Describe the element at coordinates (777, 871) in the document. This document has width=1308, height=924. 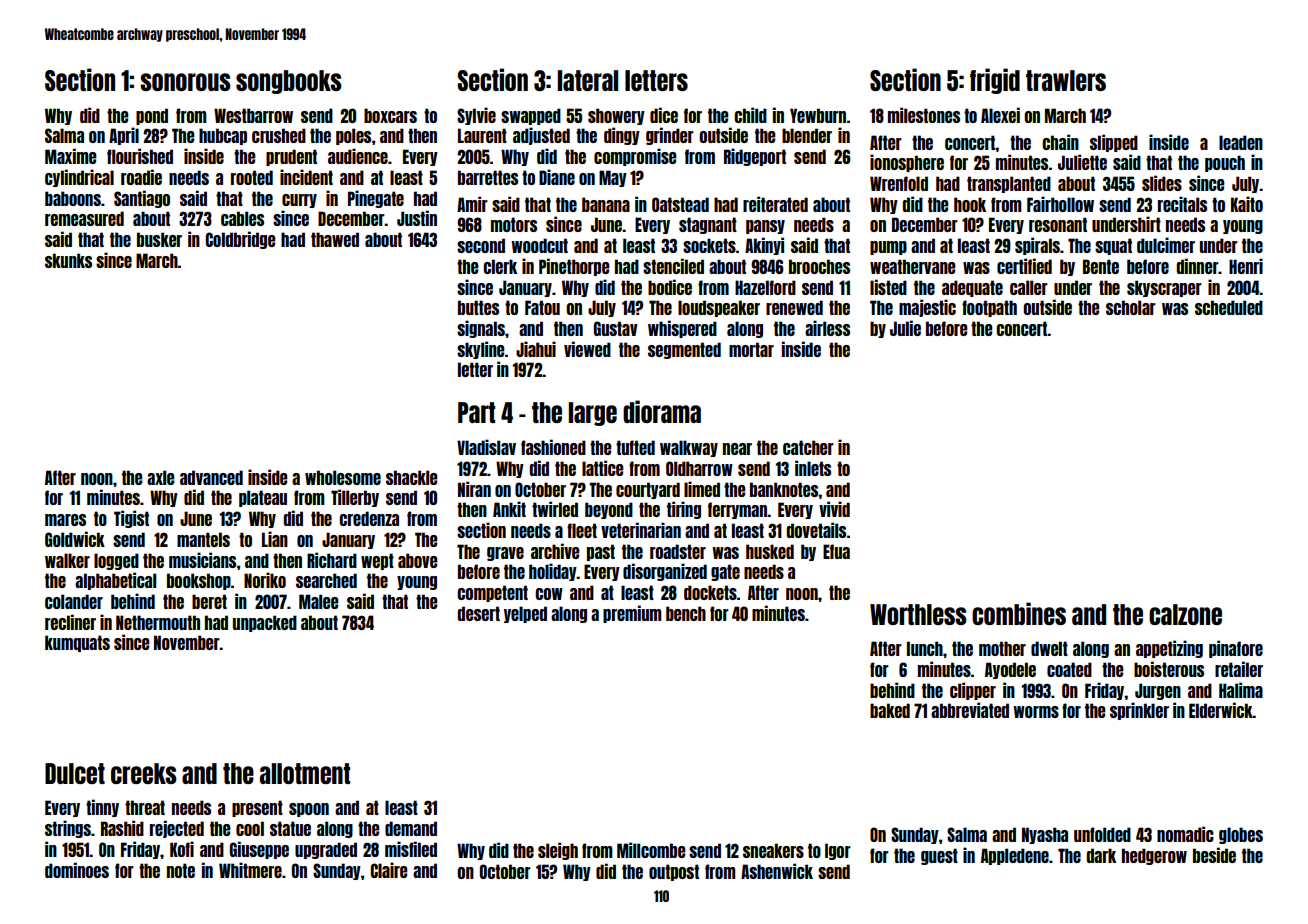
I see `Ashenwick` at that location.
